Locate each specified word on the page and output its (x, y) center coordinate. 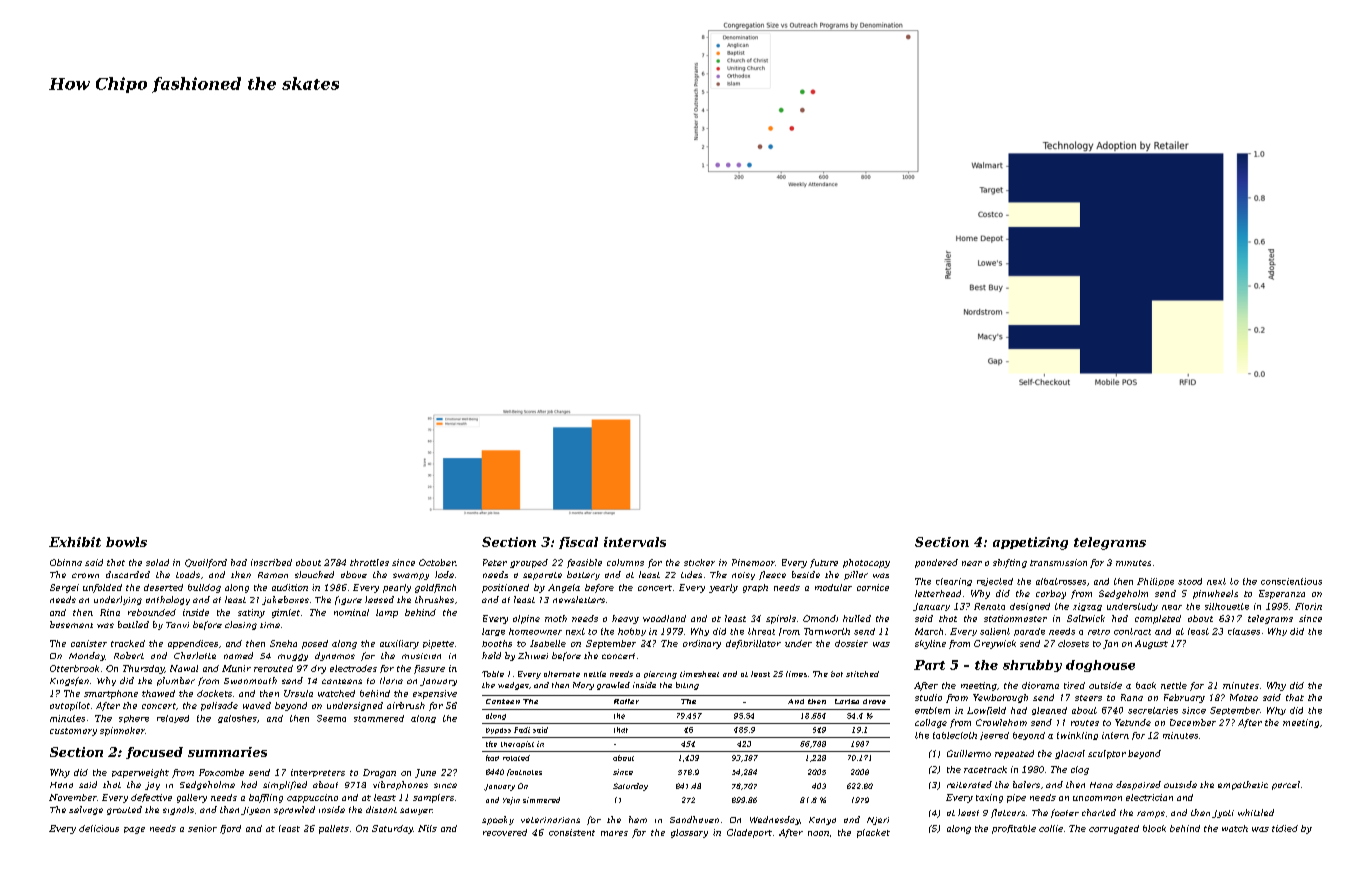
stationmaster (1015, 618)
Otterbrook (74, 668)
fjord (230, 829)
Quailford (206, 563)
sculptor (1107, 754)
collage (931, 723)
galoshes (237, 719)
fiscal (578, 543)
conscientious (1291, 581)
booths (497, 643)
